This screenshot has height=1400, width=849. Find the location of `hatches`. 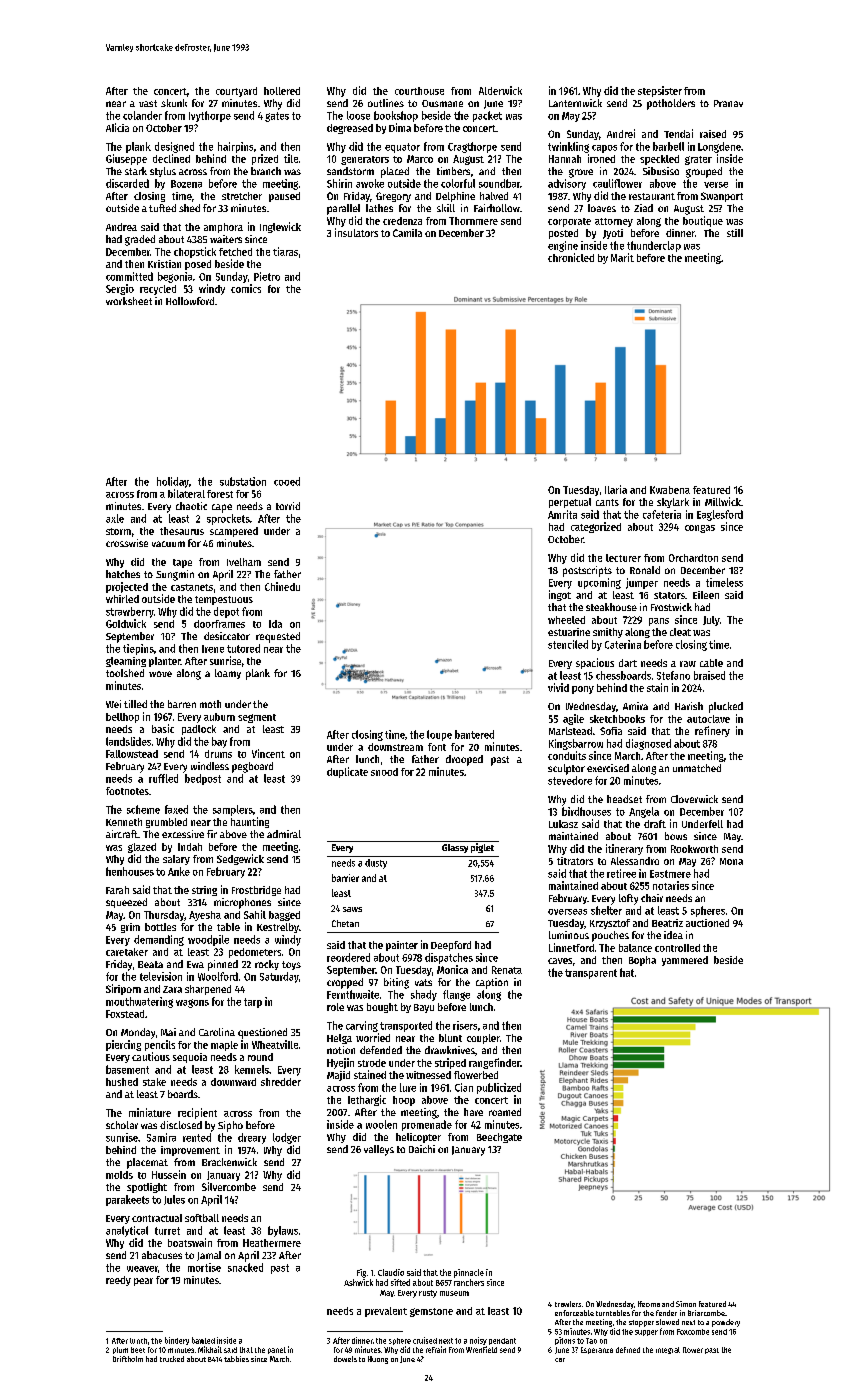

hatches is located at coordinates (123, 574).
